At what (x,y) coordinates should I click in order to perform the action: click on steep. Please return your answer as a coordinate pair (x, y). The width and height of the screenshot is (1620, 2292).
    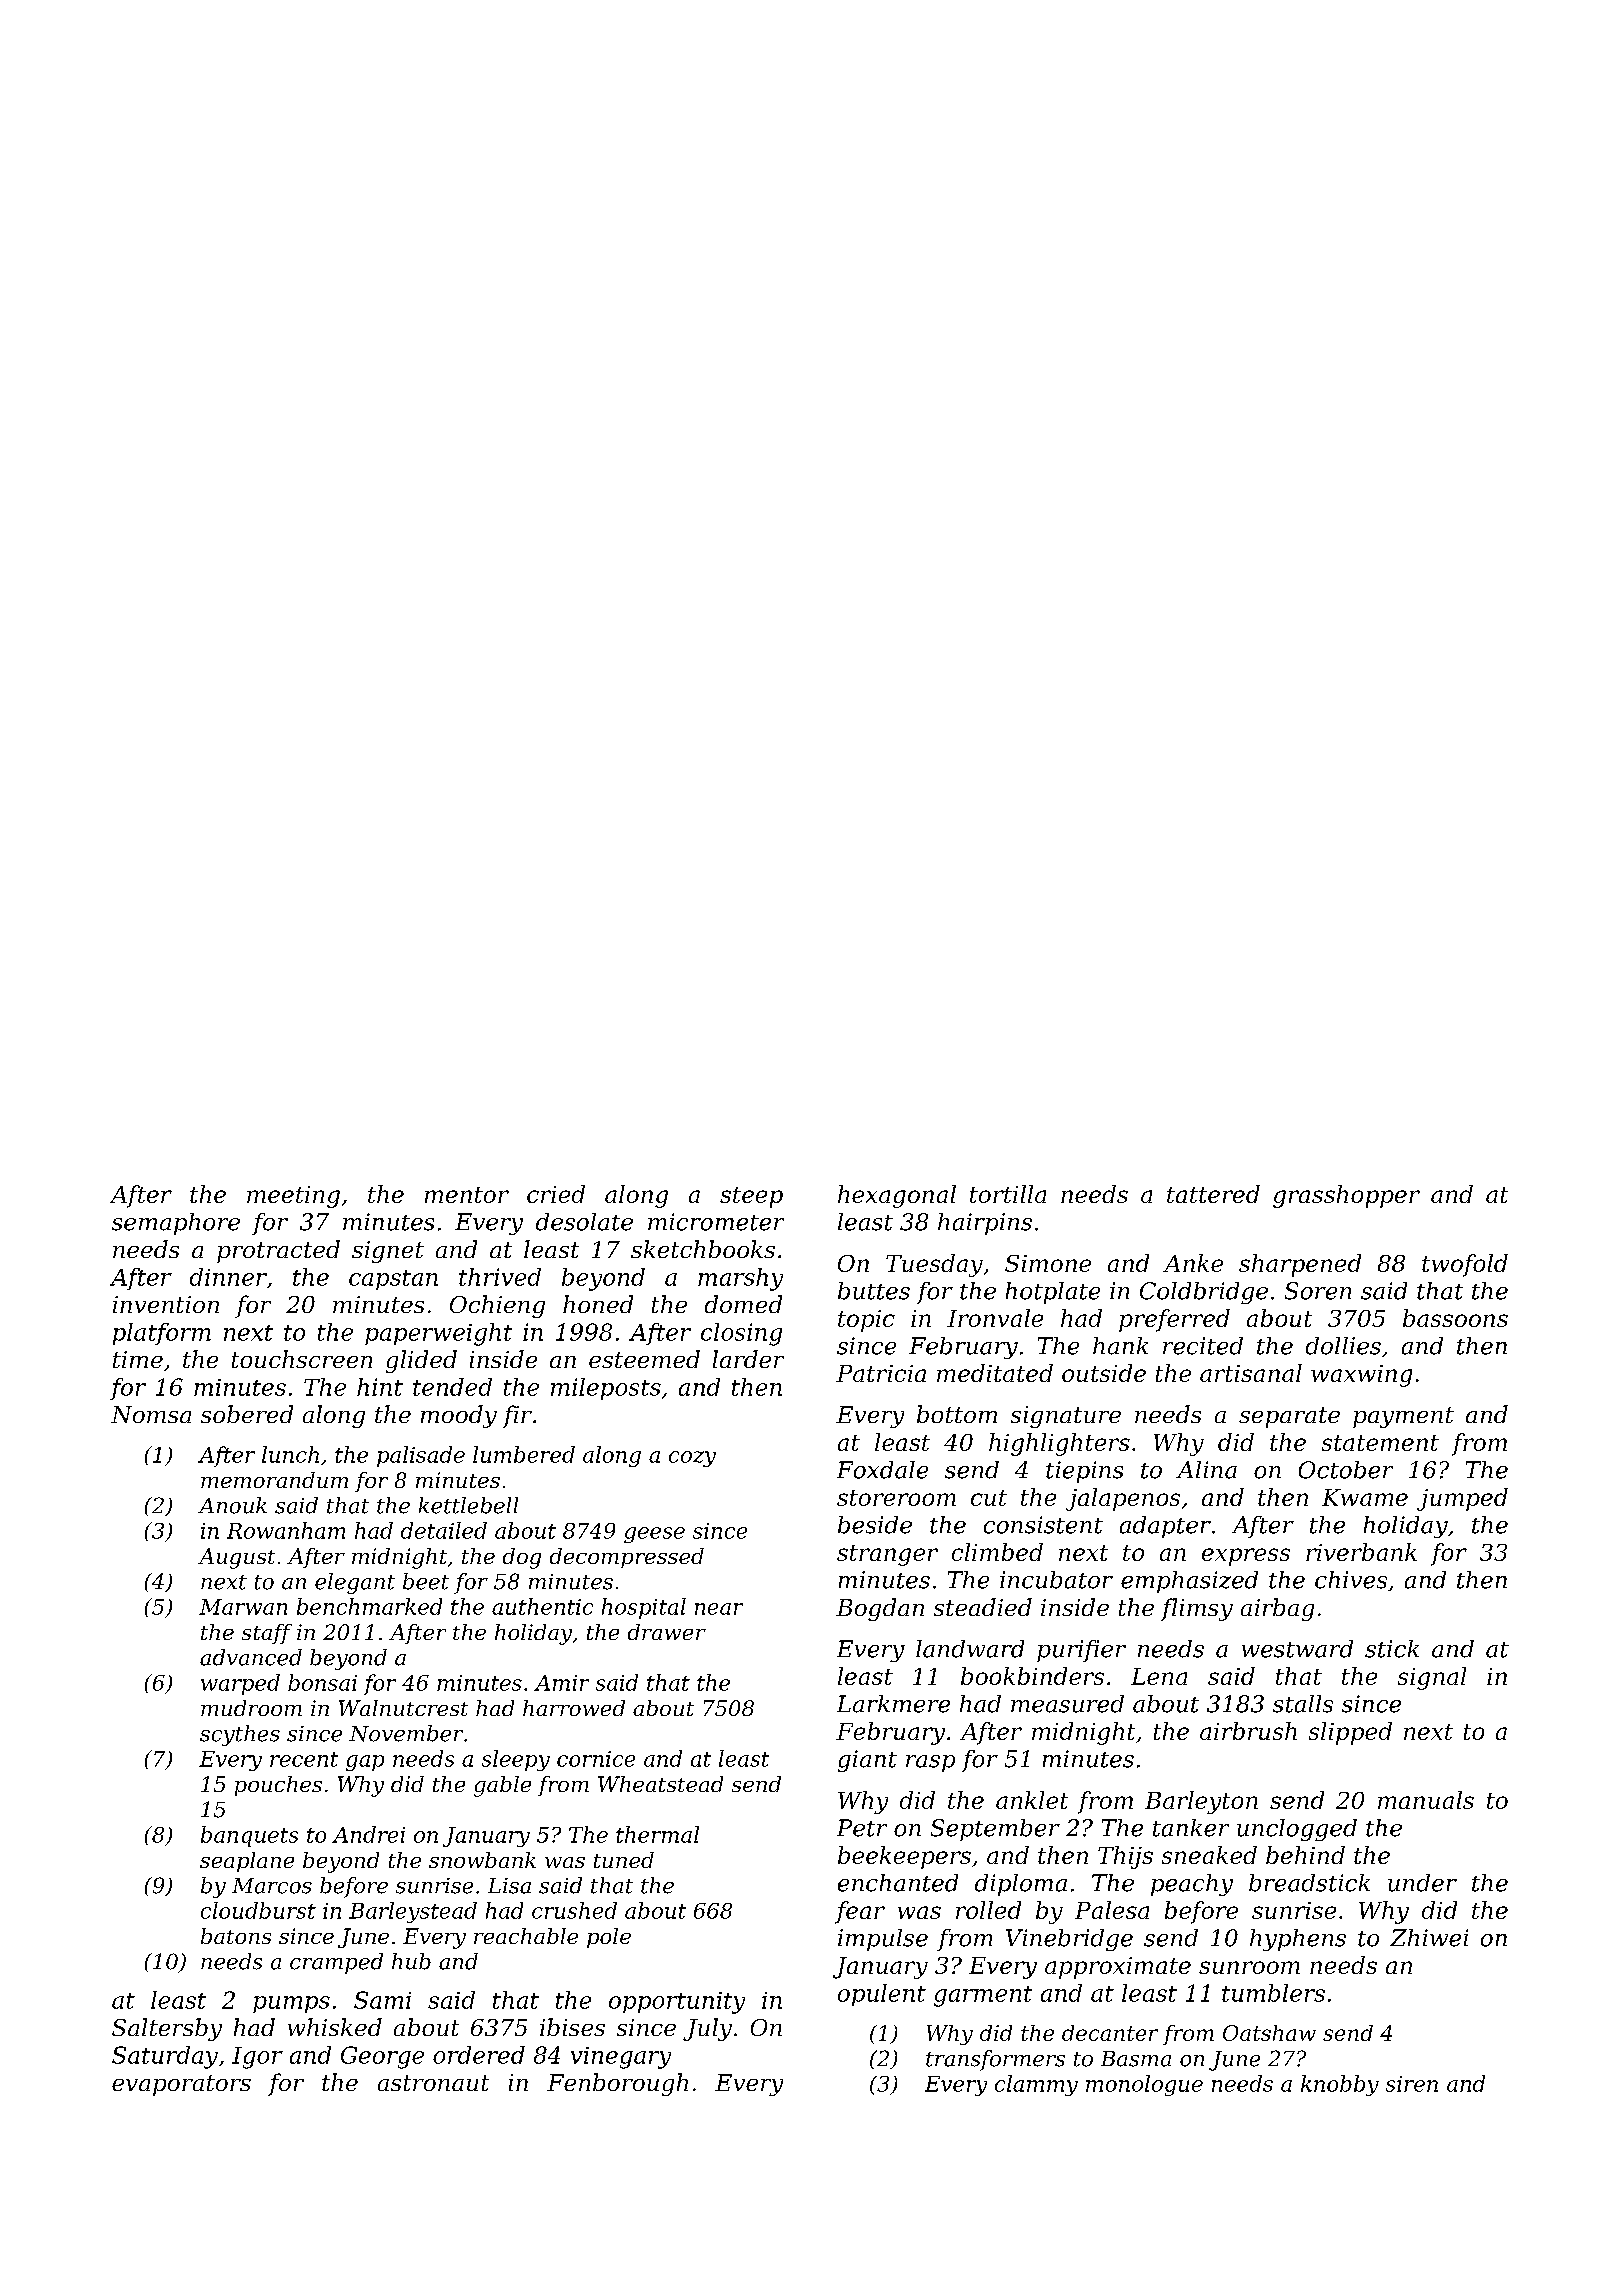
    Looking at the image, I should click on (751, 1197).
